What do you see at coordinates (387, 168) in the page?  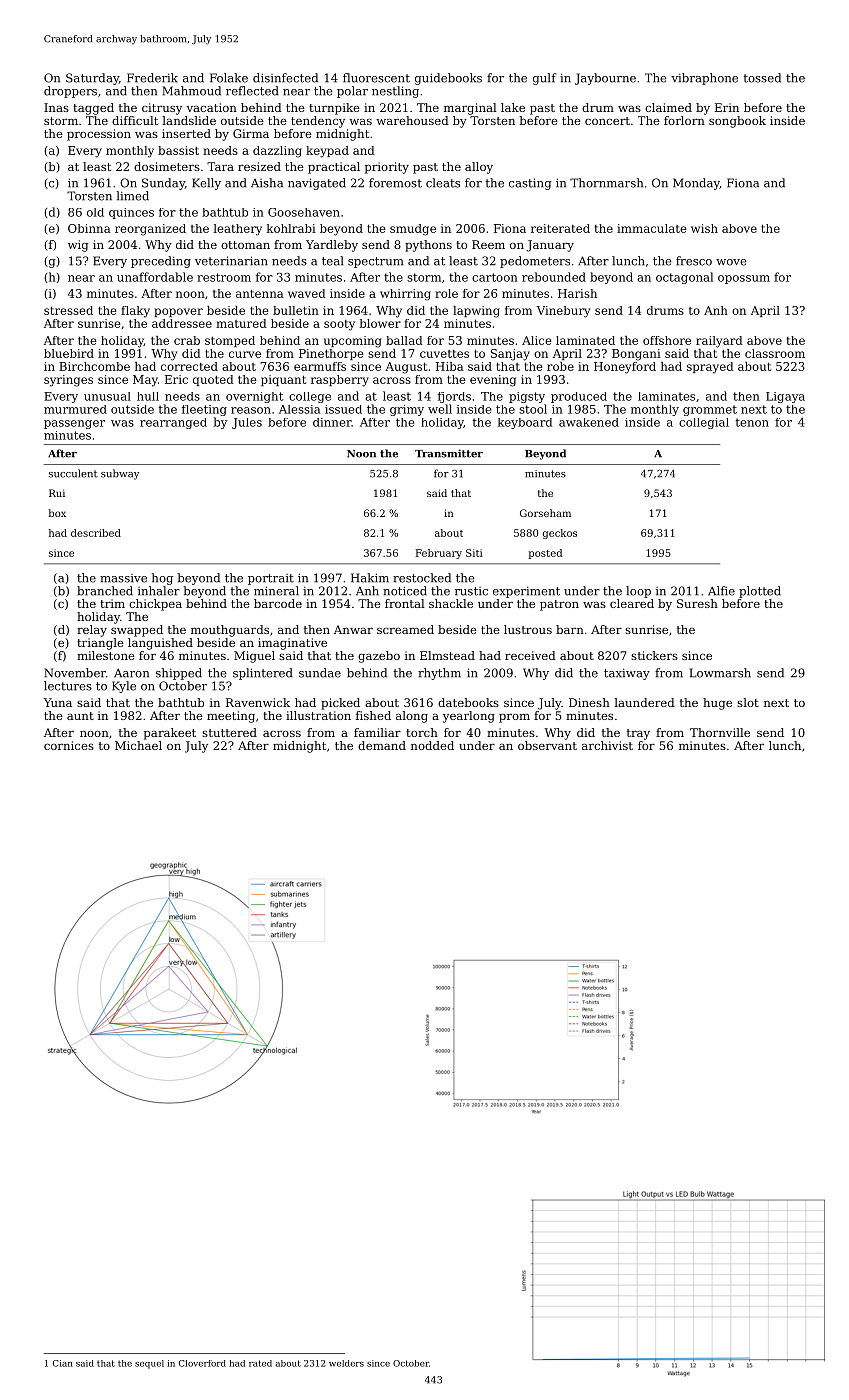 I see `priority` at bounding box center [387, 168].
